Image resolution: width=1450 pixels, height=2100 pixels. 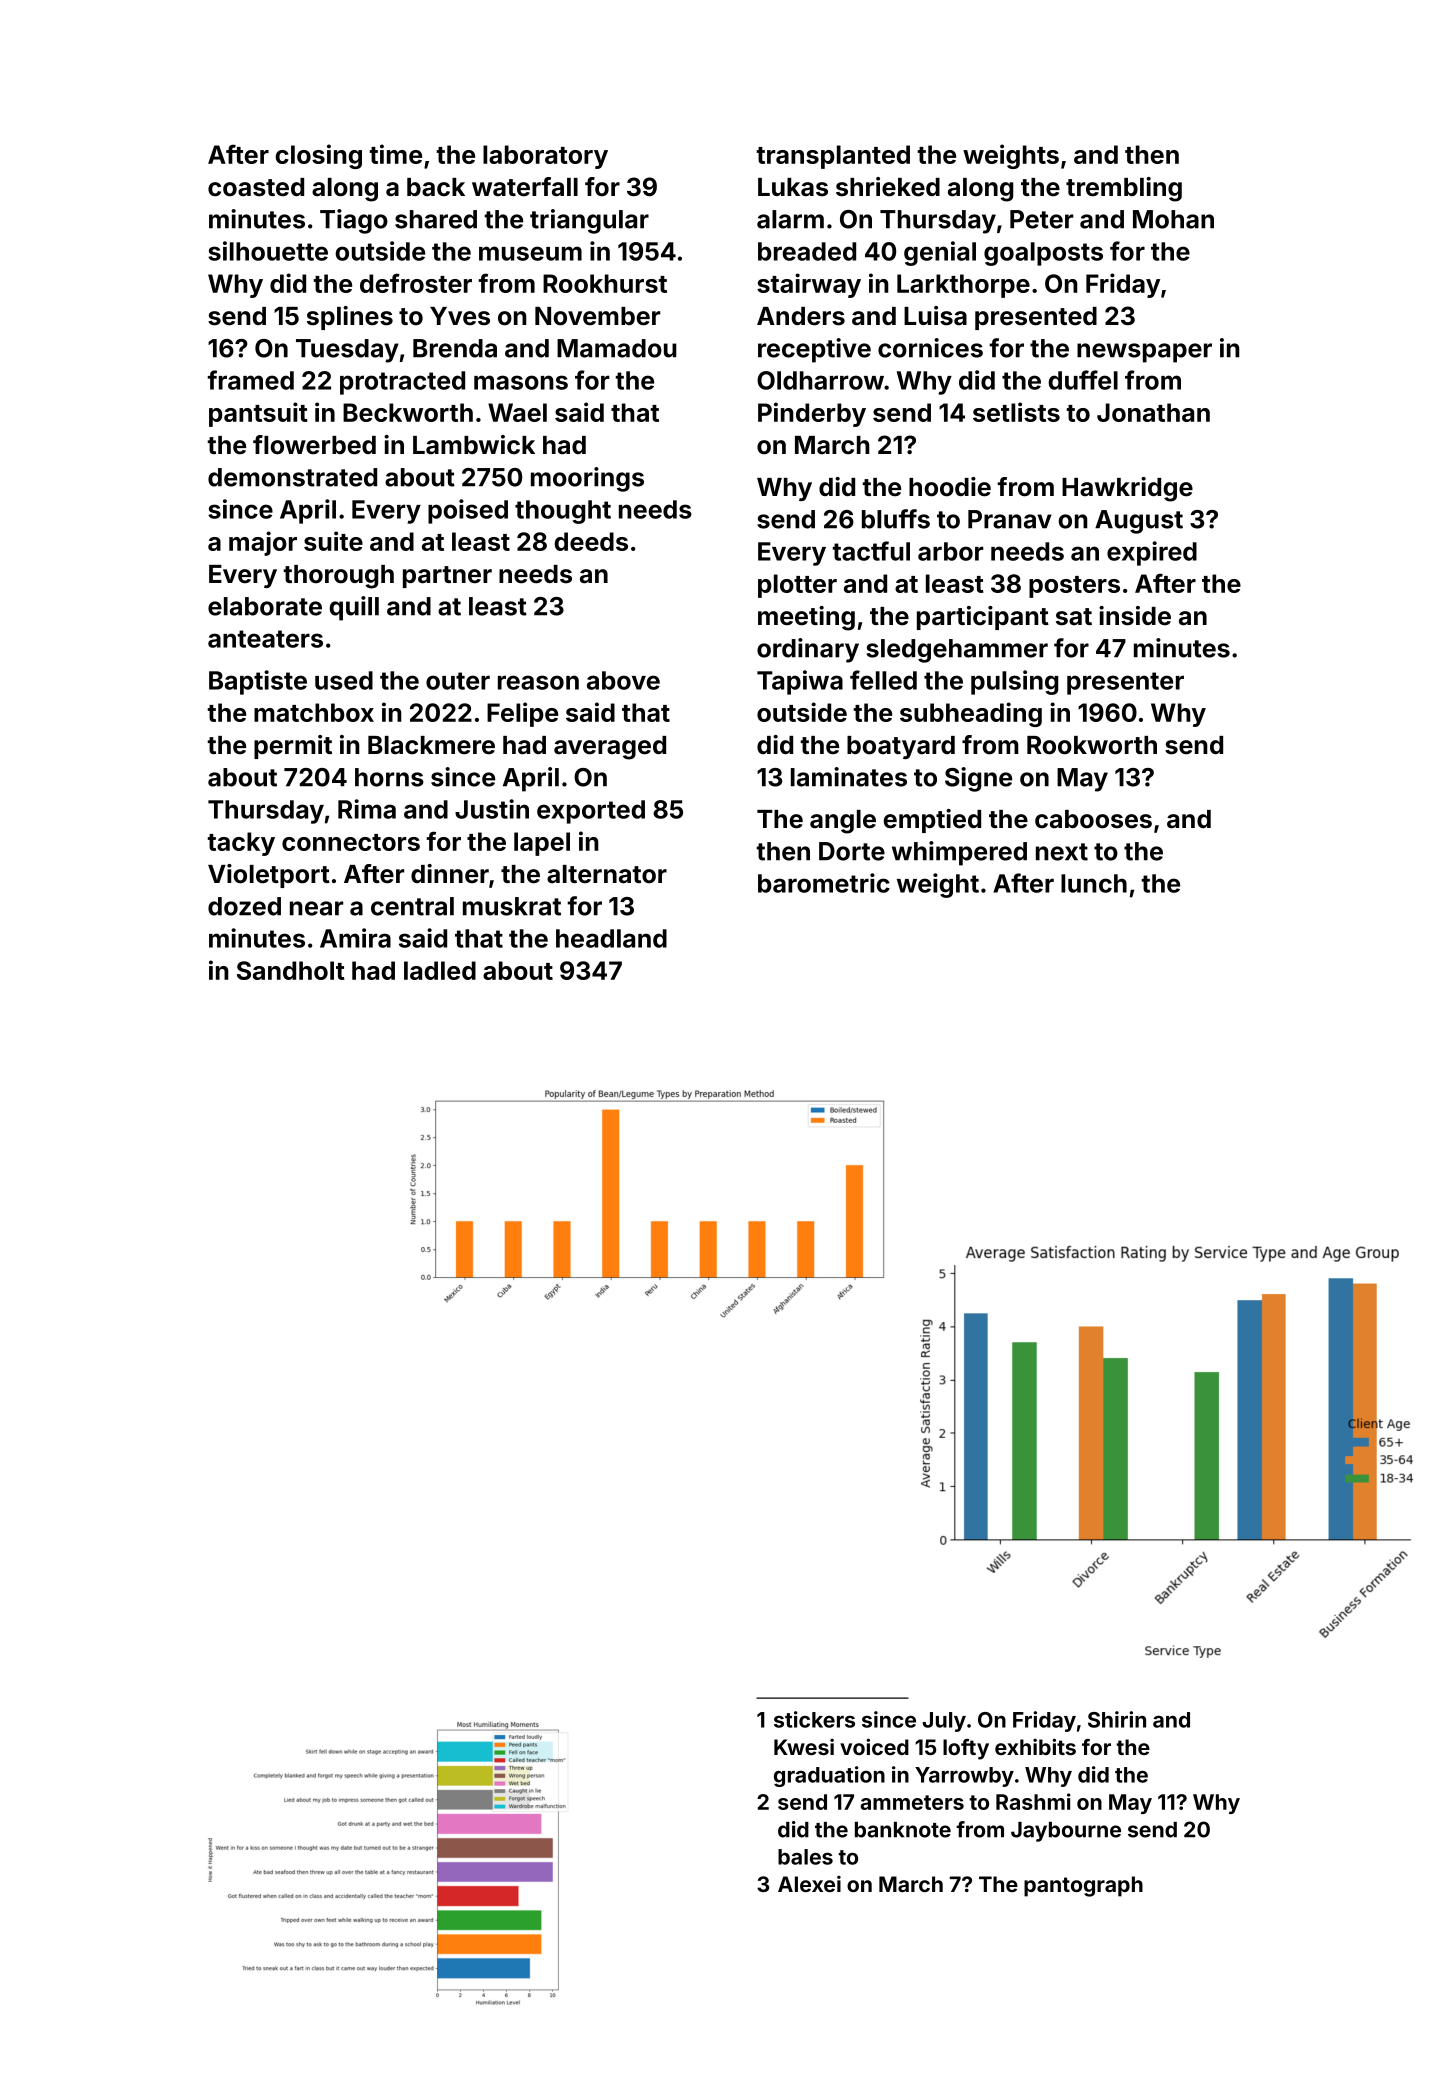 I want to click on shrieked, so click(x=888, y=187).
